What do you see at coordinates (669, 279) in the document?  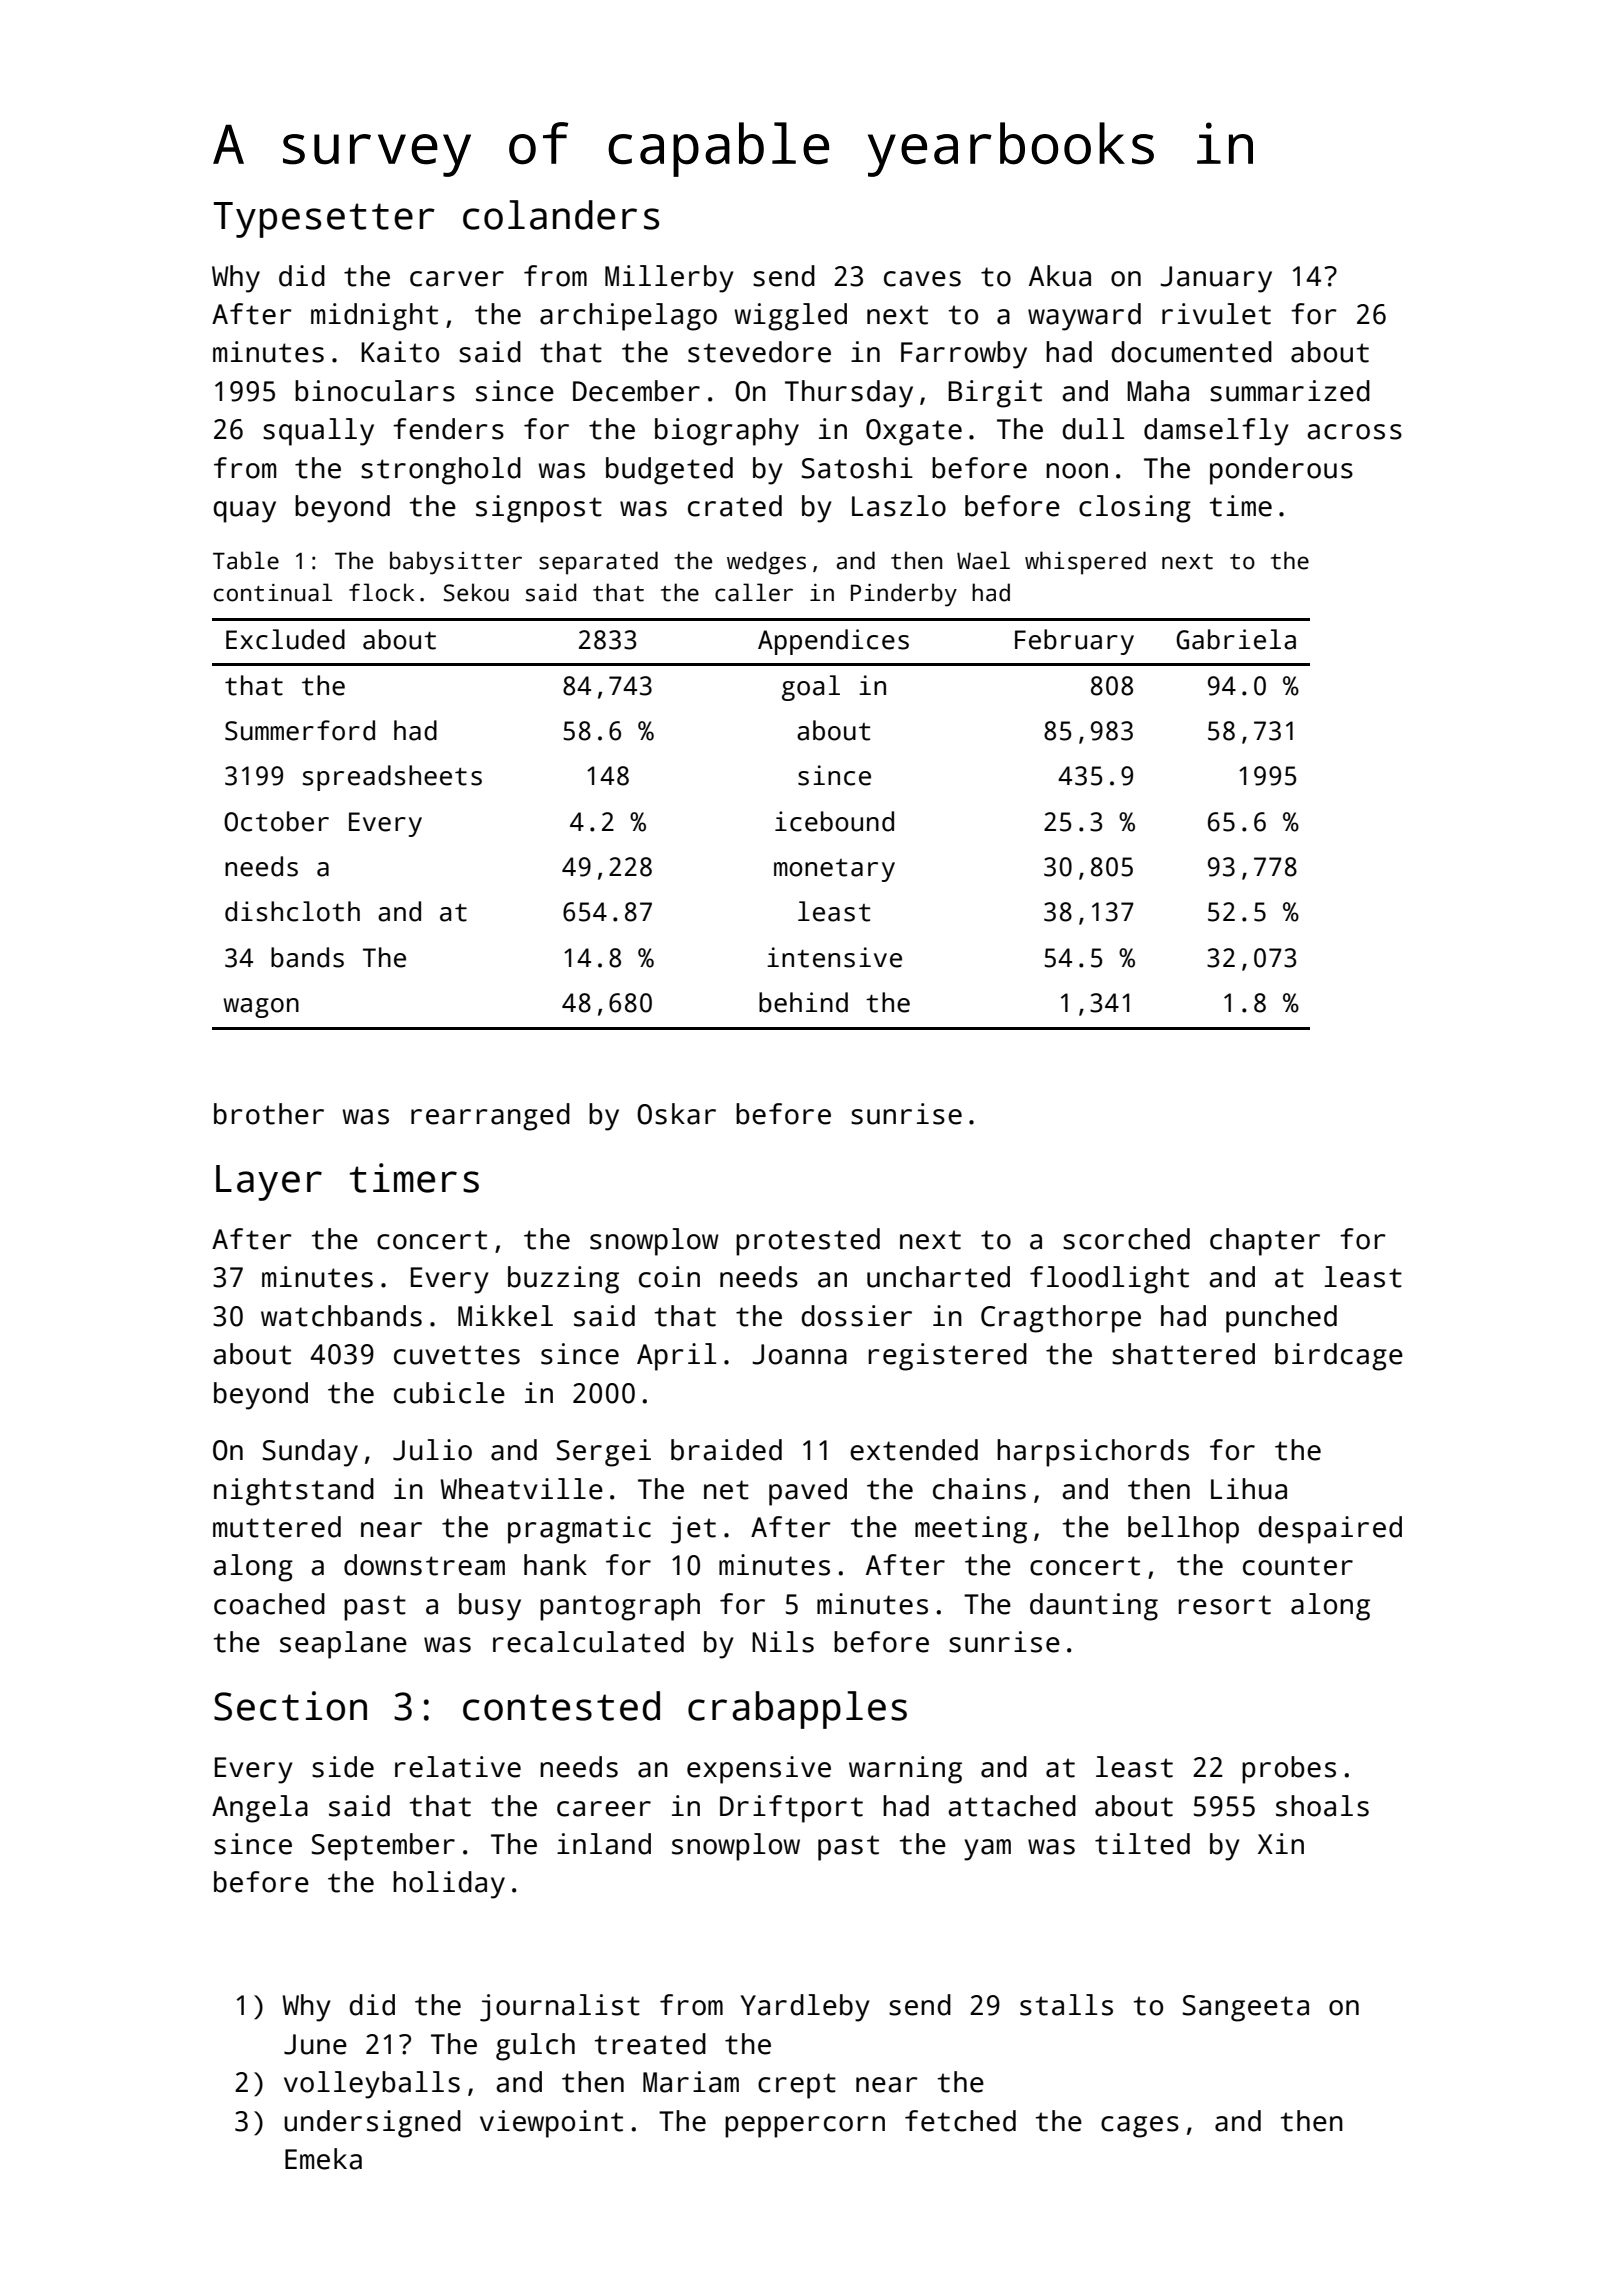 I see `Millerby` at bounding box center [669, 279].
